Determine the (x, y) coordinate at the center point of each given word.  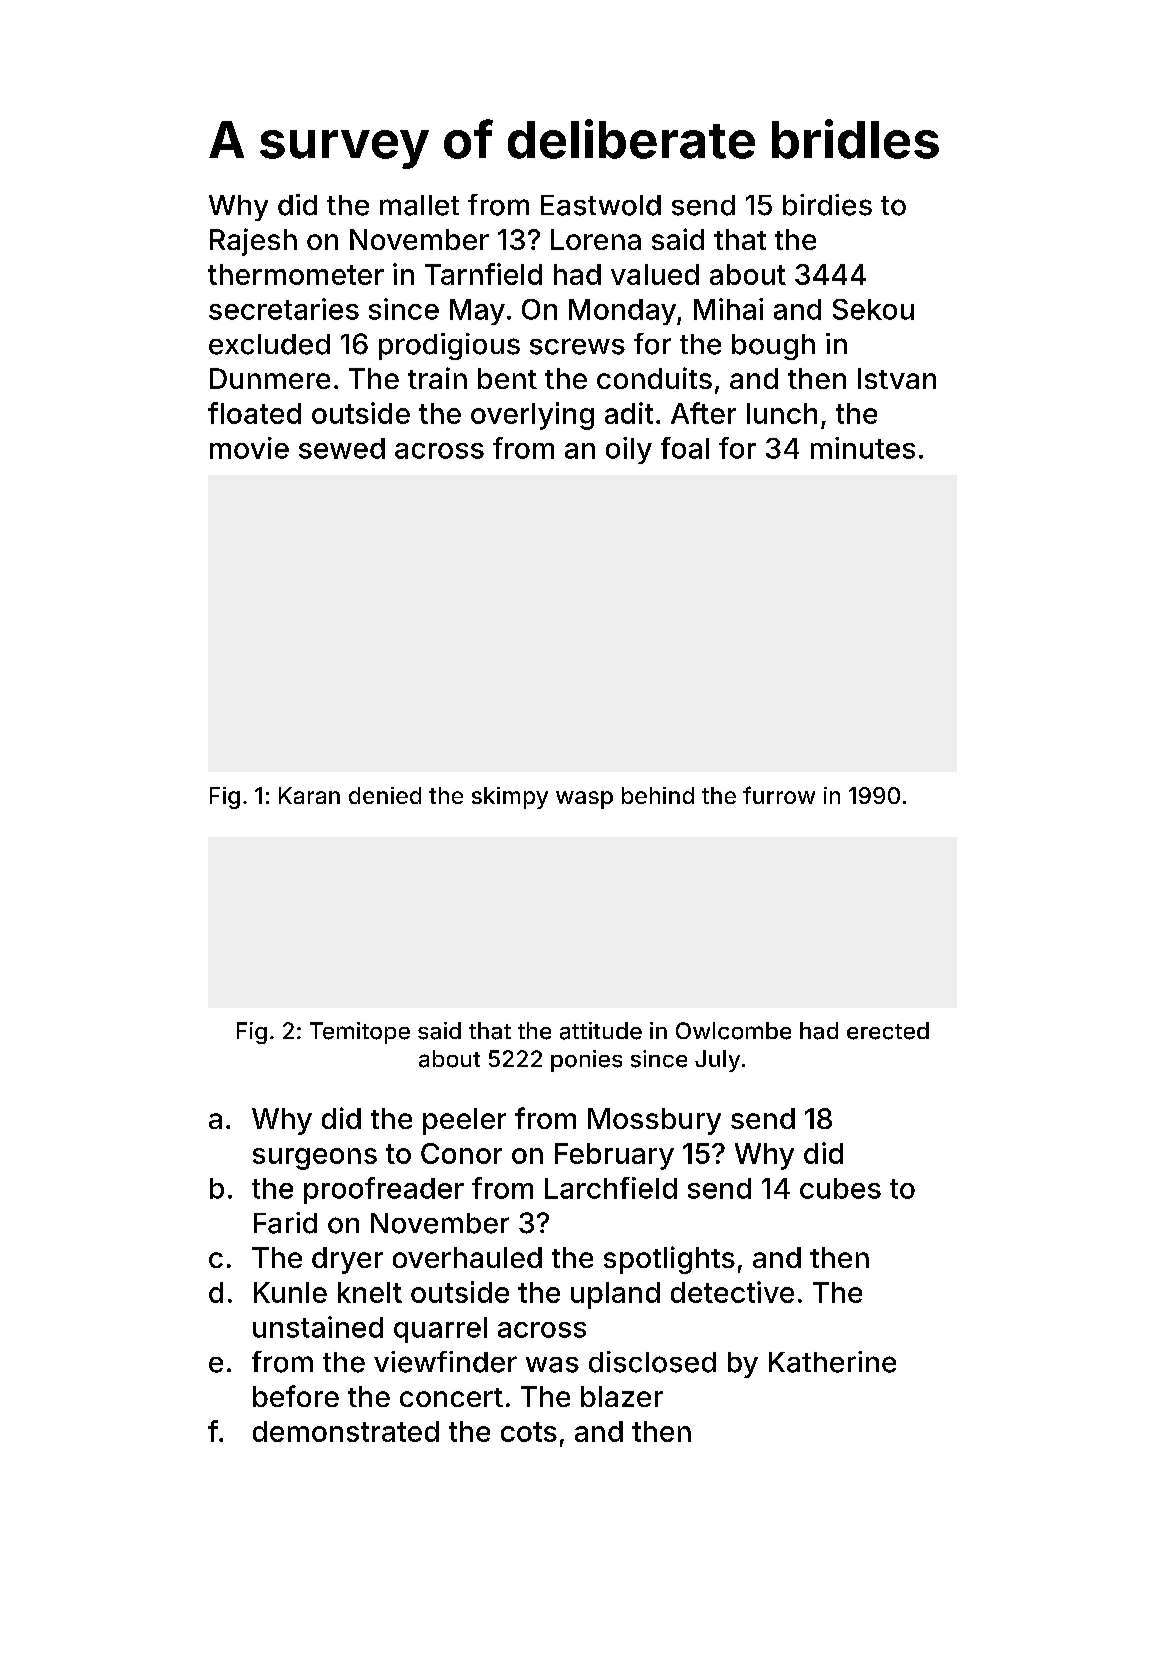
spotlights (669, 1260)
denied (385, 795)
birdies (827, 205)
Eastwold (601, 205)
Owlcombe (733, 1031)
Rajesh (253, 242)
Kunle (290, 1292)
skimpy (510, 798)
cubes (840, 1188)
